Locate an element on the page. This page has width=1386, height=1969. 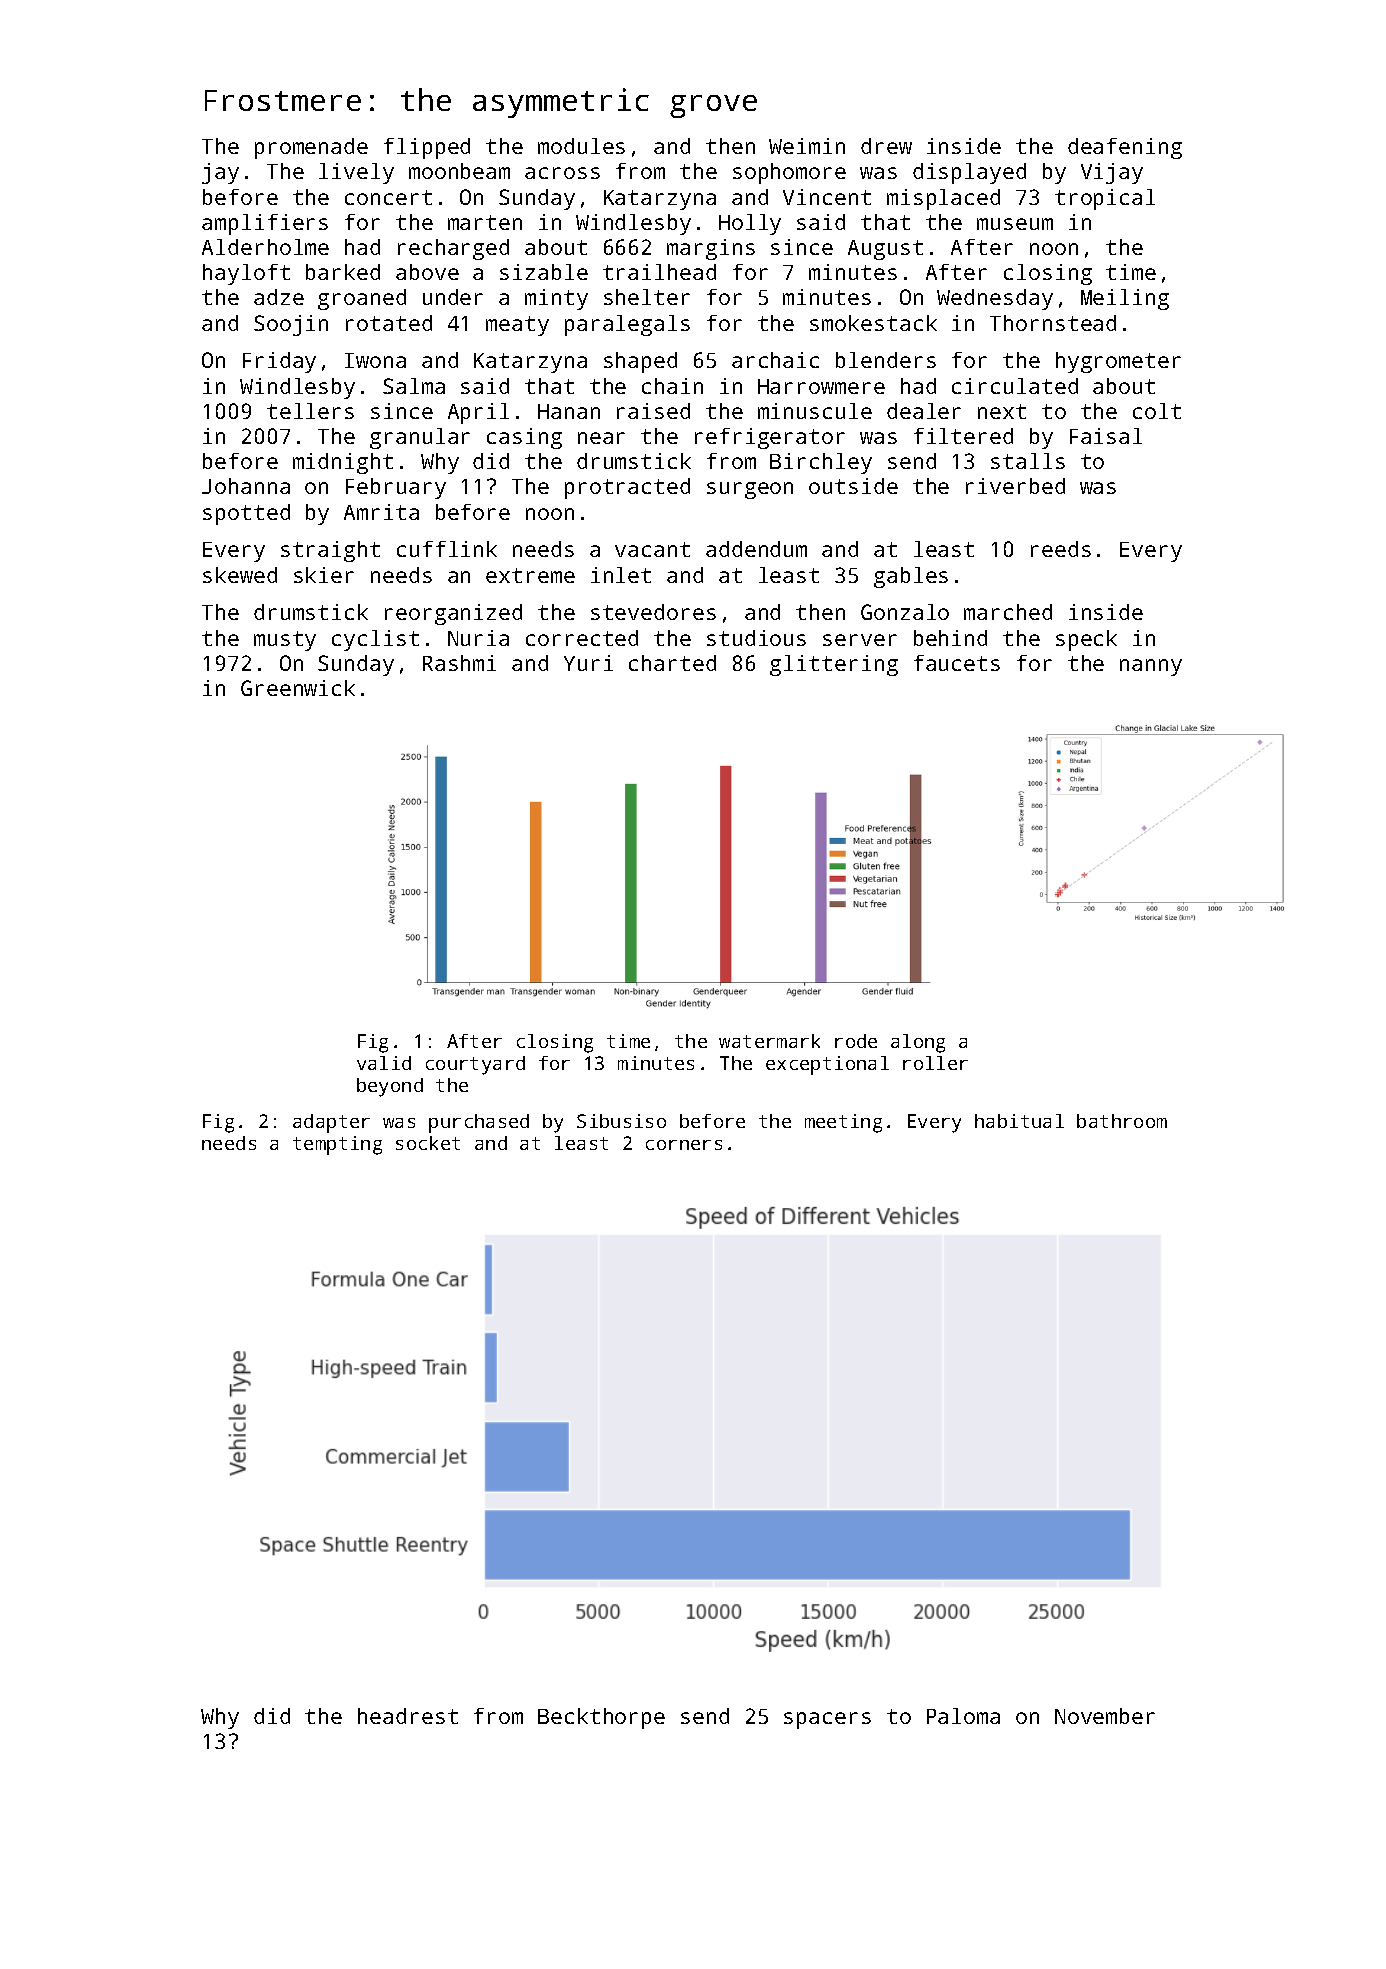
lively is located at coordinates (356, 173).
